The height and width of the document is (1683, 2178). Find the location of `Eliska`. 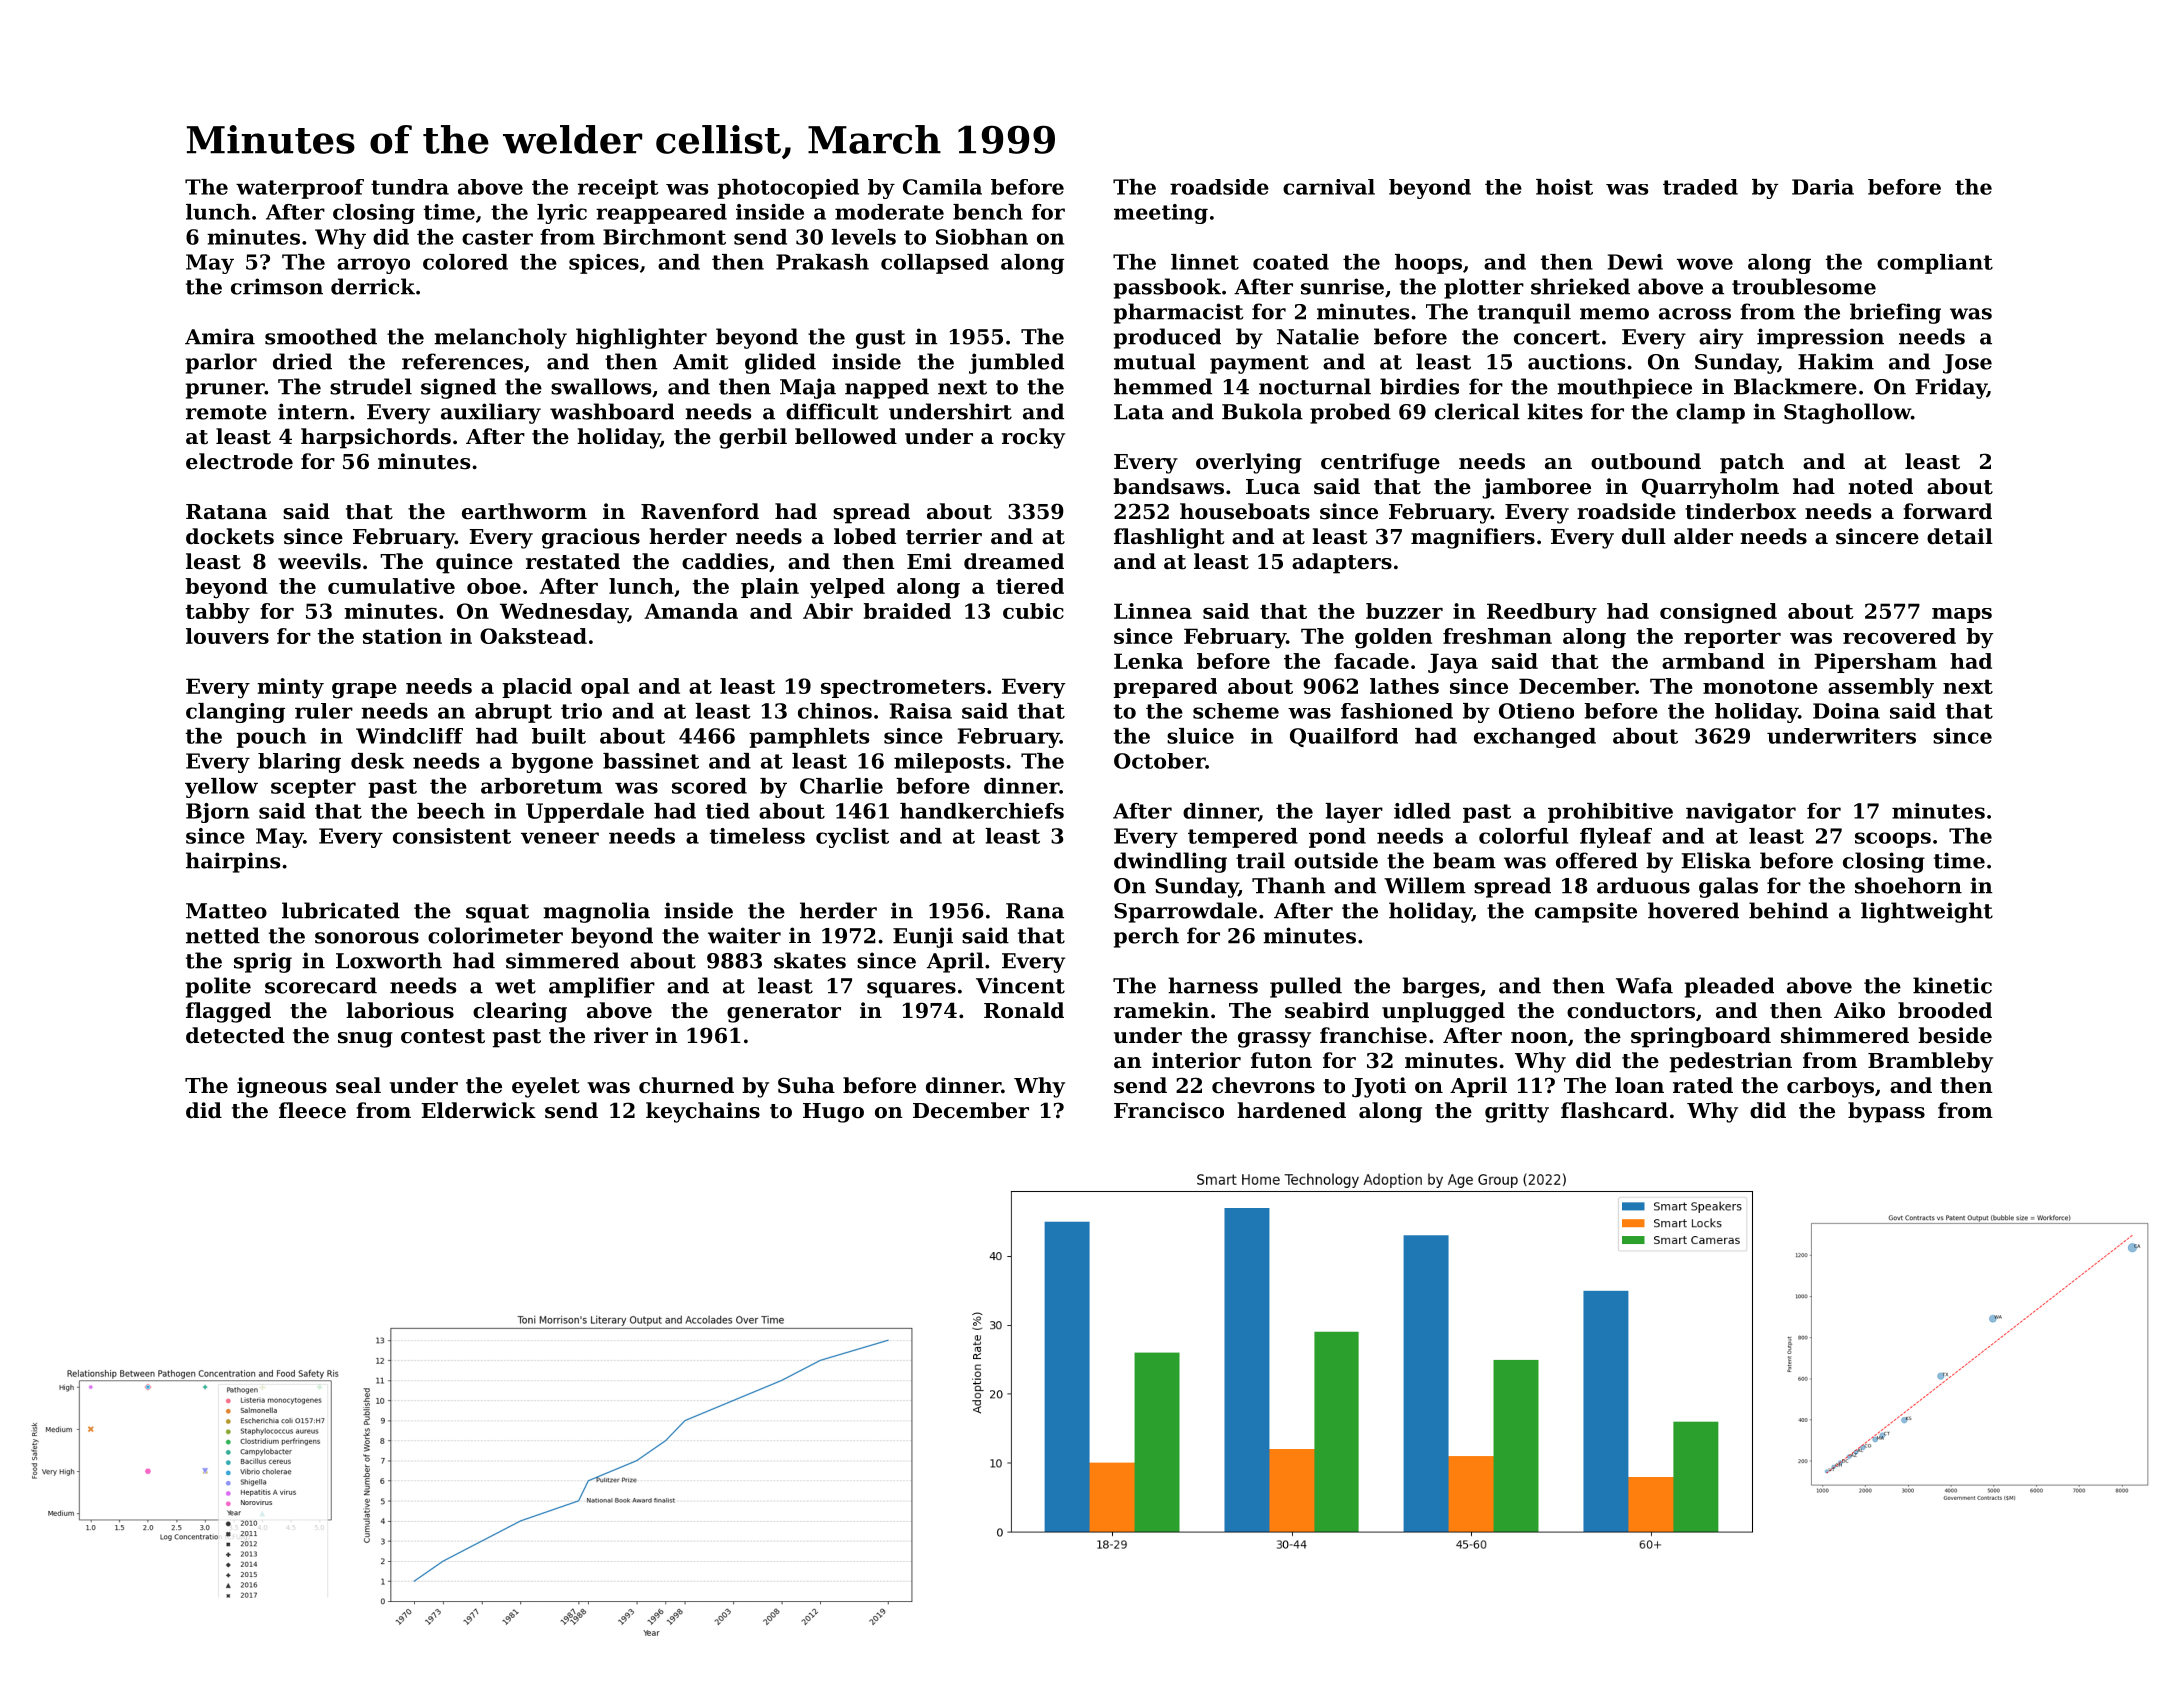

Eliska is located at coordinates (1716, 860).
